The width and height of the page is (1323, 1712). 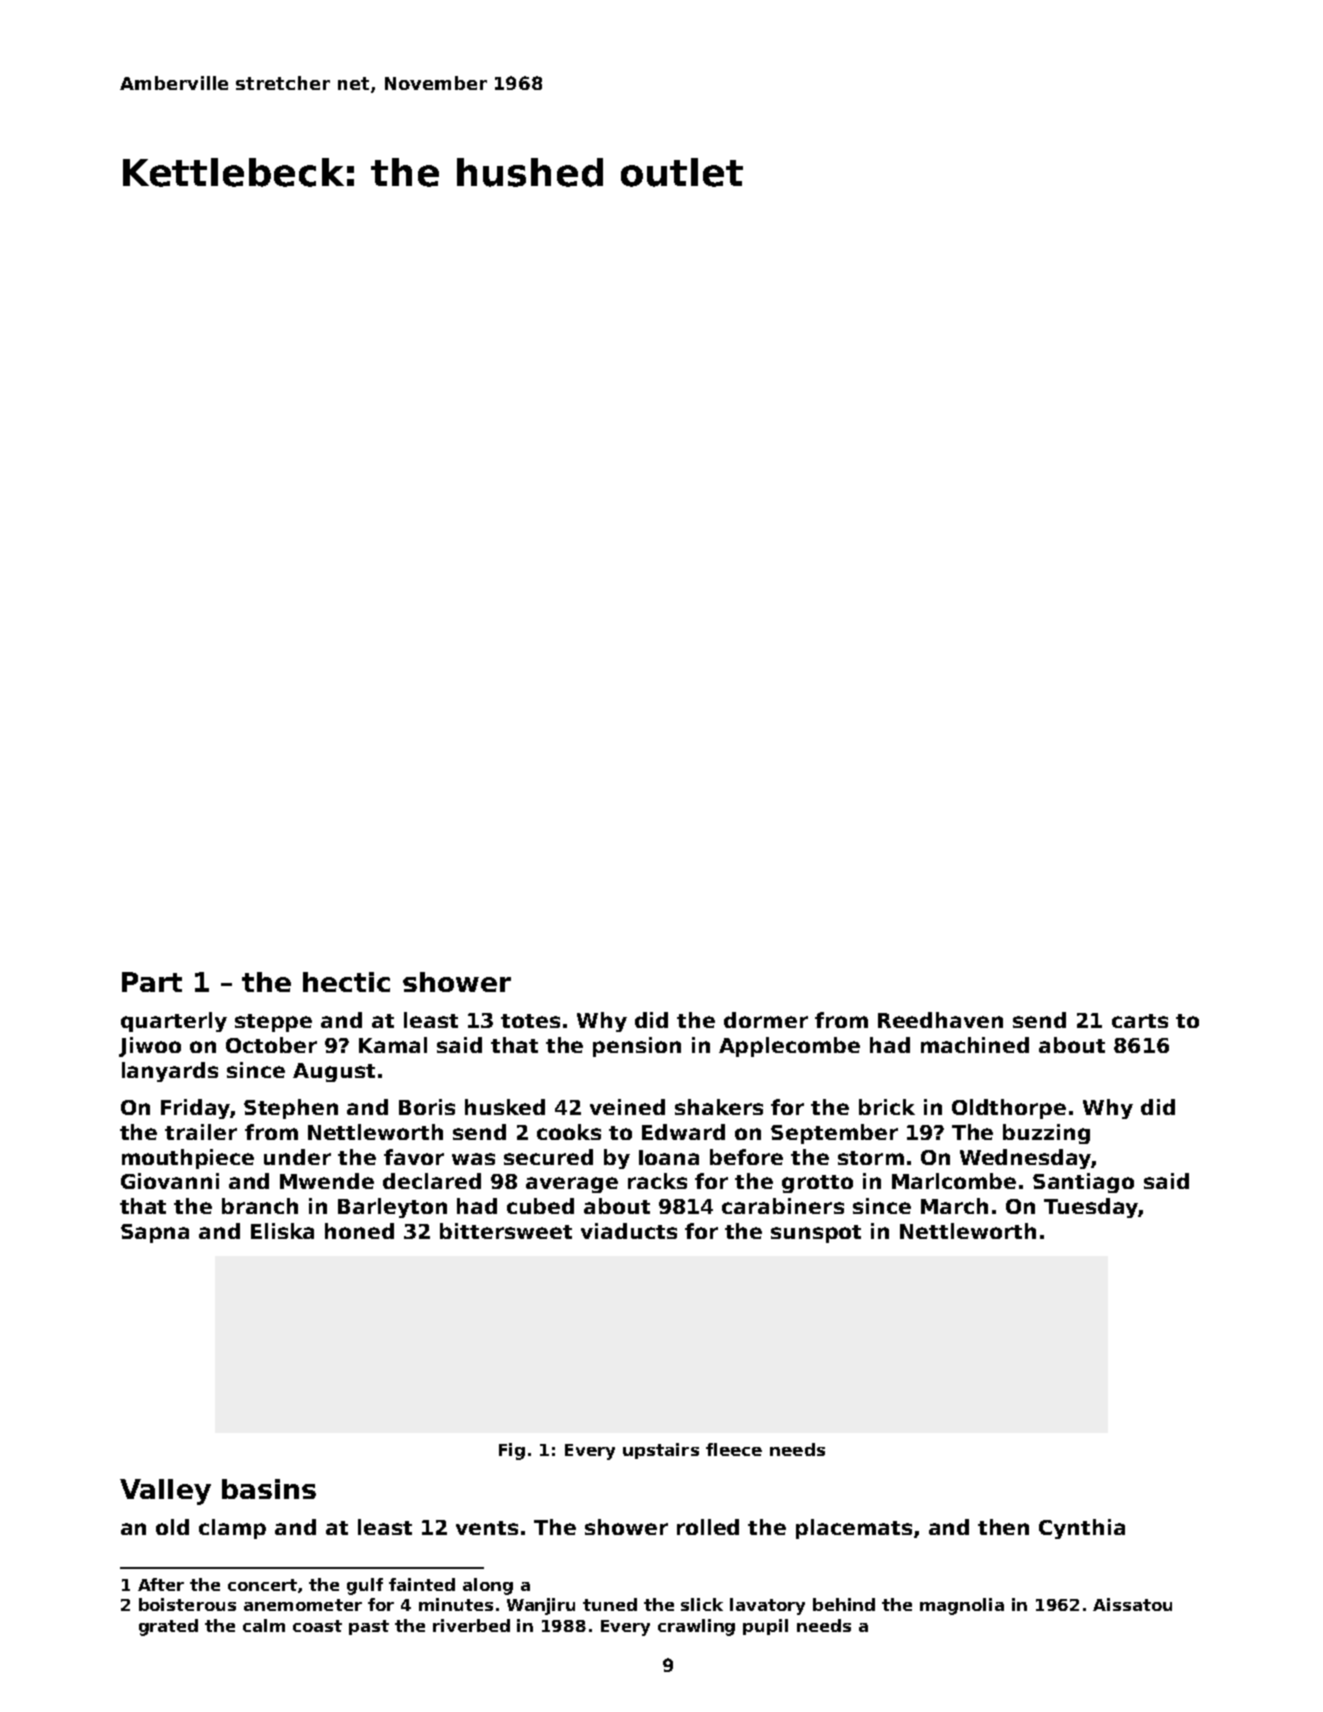 What do you see at coordinates (201, 1132) in the page?
I see `trailer` at bounding box center [201, 1132].
